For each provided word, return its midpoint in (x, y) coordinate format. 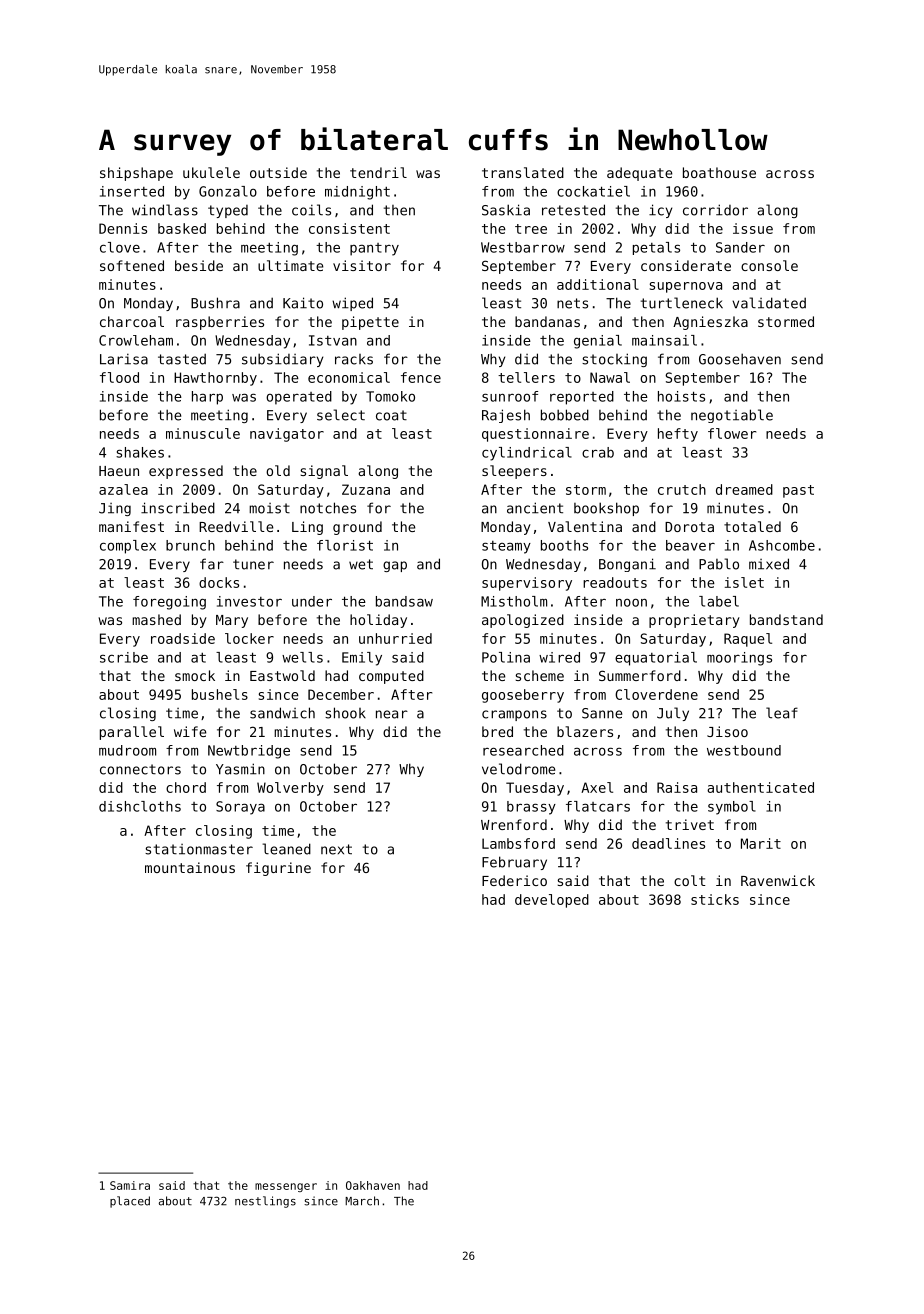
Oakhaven (373, 1185)
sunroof (510, 396)
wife (190, 731)
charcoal (132, 321)
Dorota (689, 527)
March (362, 1201)
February (514, 863)
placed (130, 1202)
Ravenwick (778, 880)
